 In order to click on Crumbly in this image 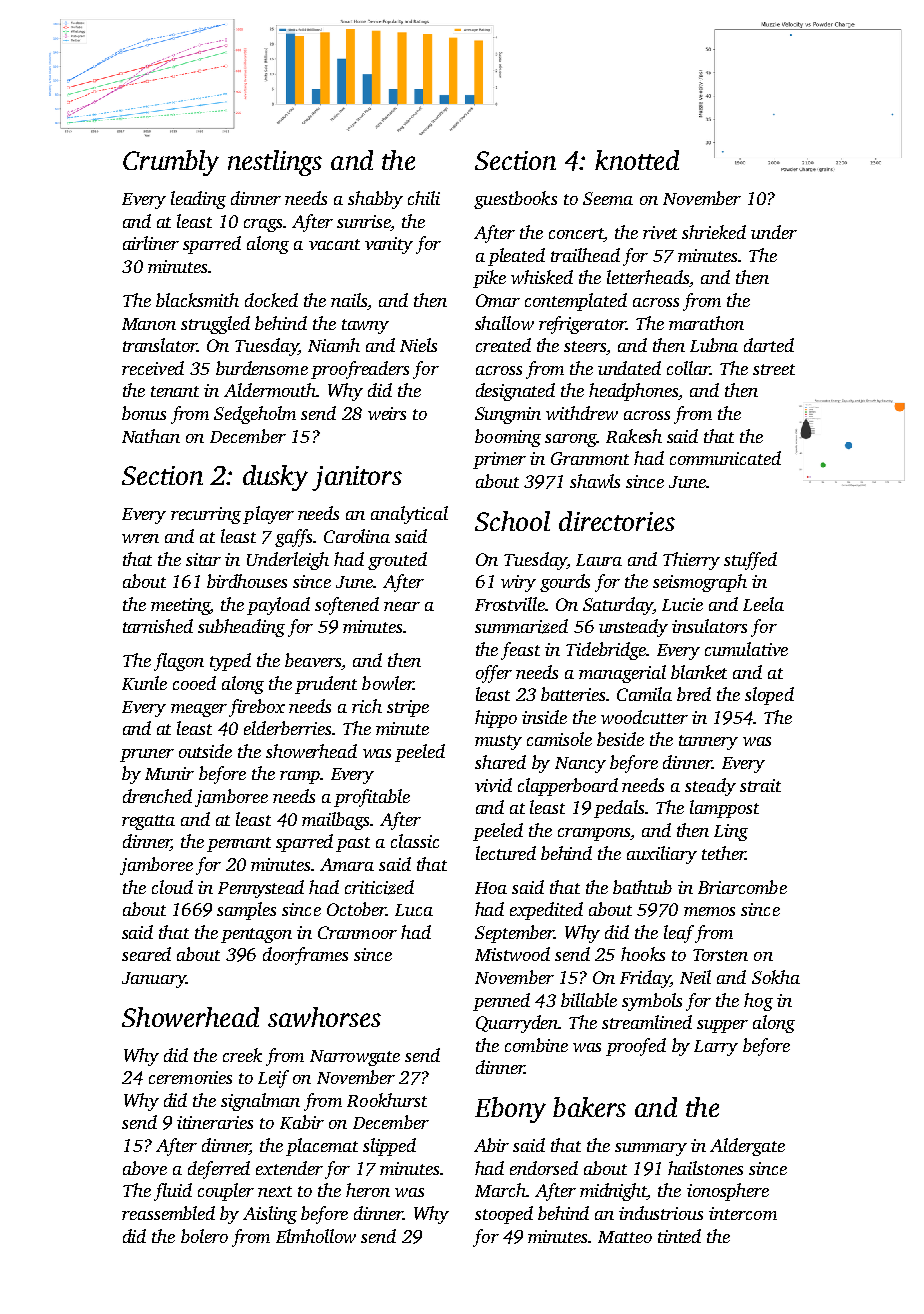, I will do `click(171, 163)`.
